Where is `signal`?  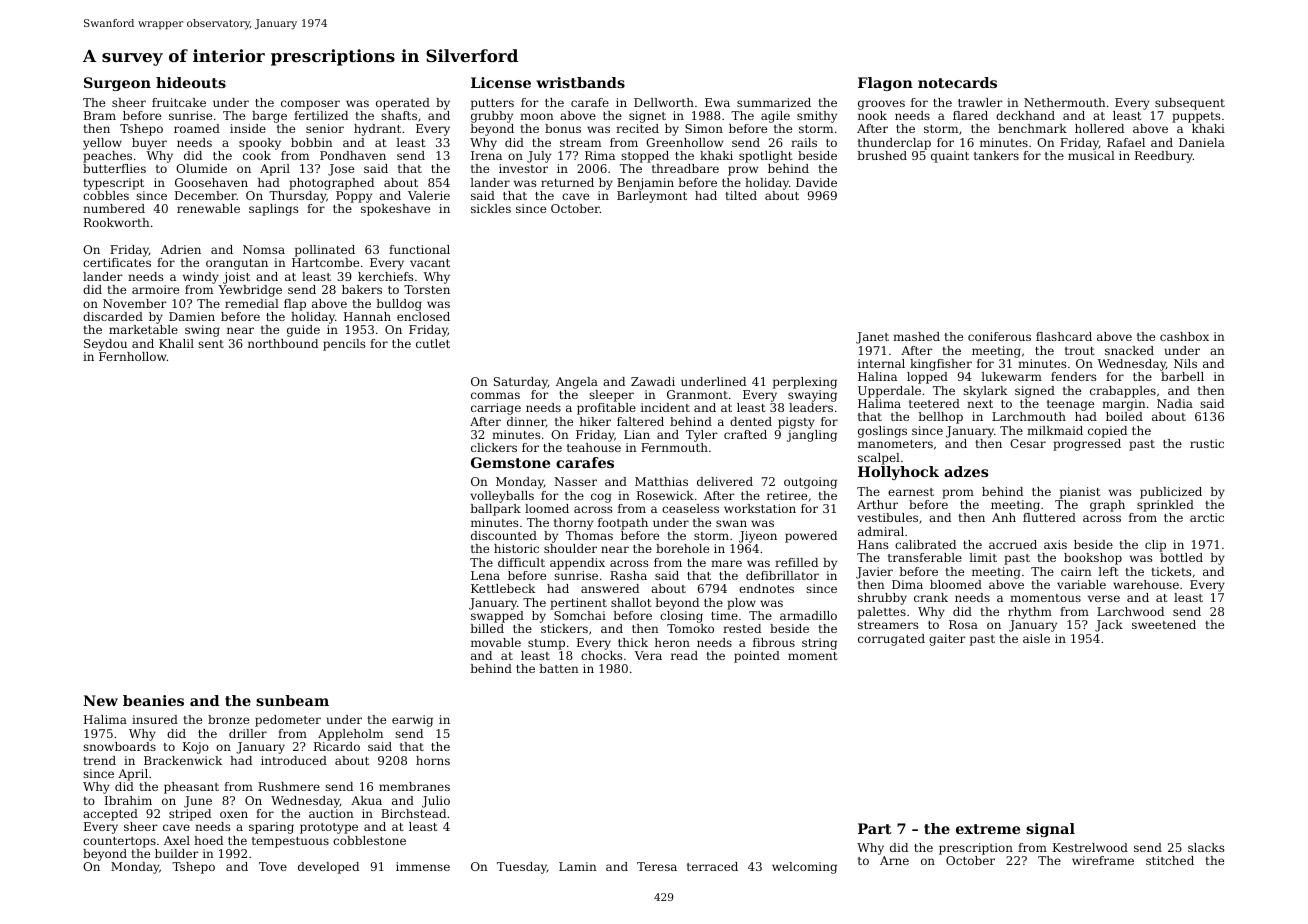
signal is located at coordinates (1050, 830).
